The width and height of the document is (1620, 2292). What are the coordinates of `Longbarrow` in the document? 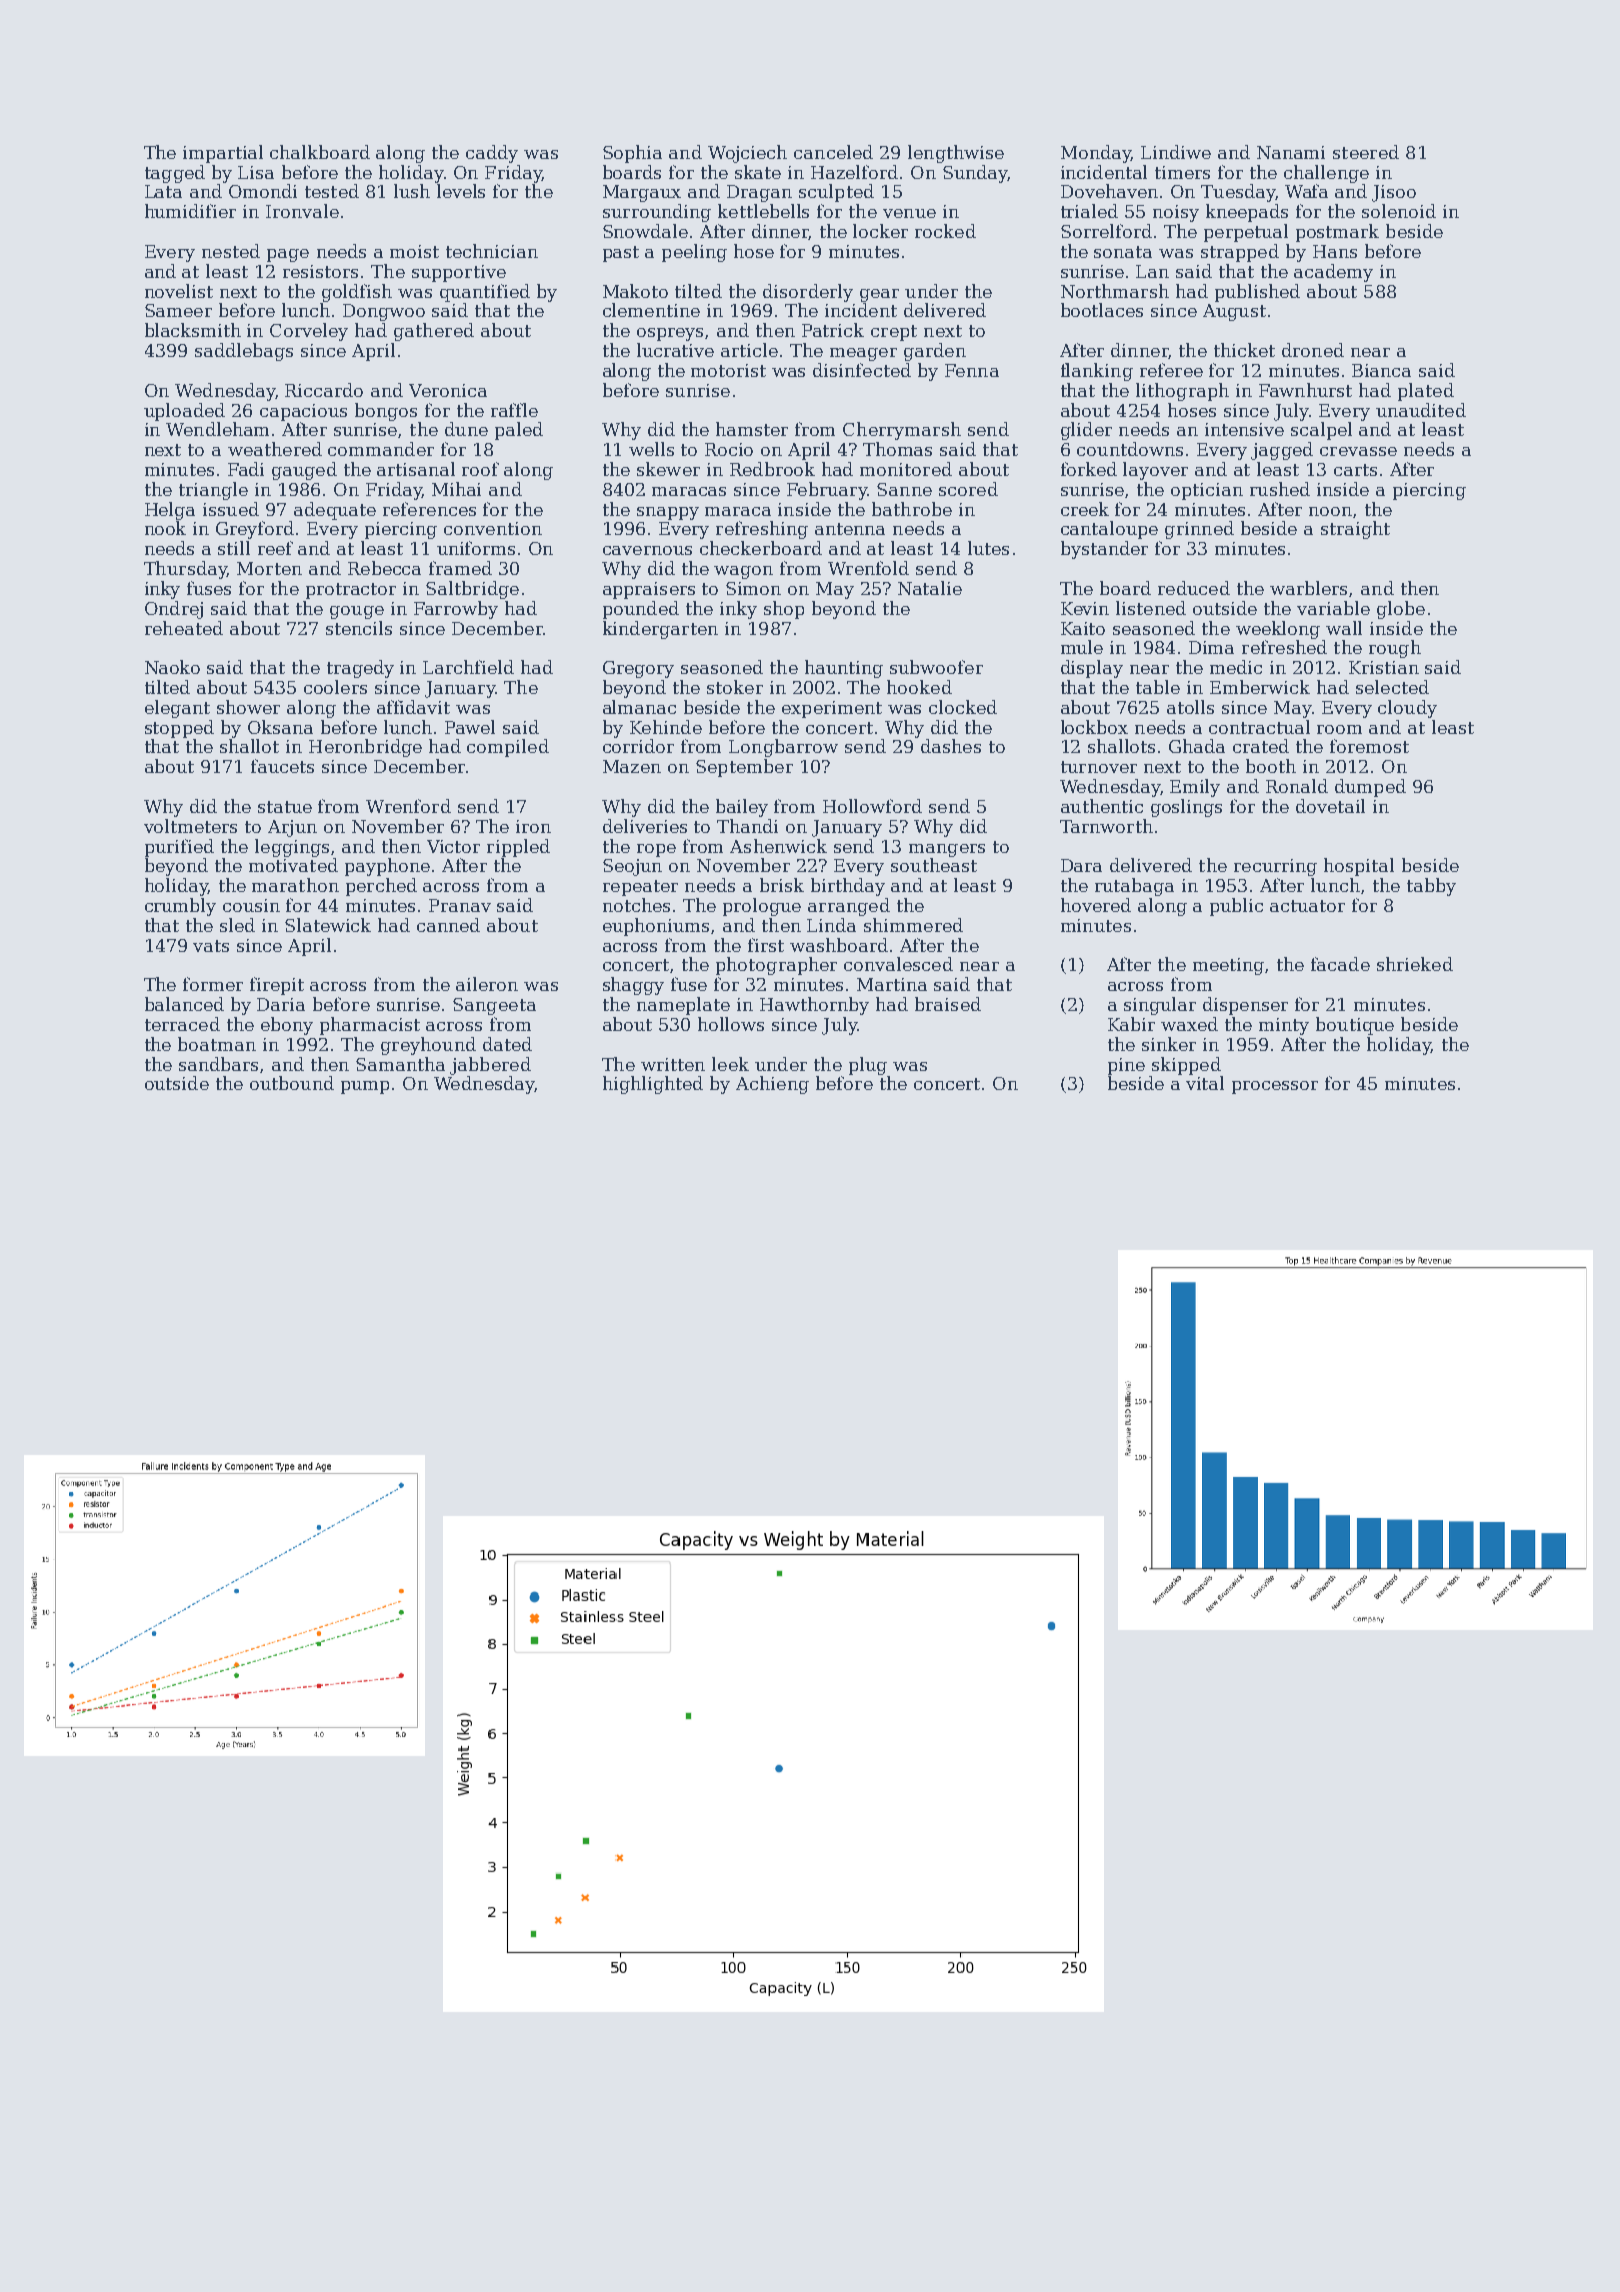 It's located at (783, 748).
